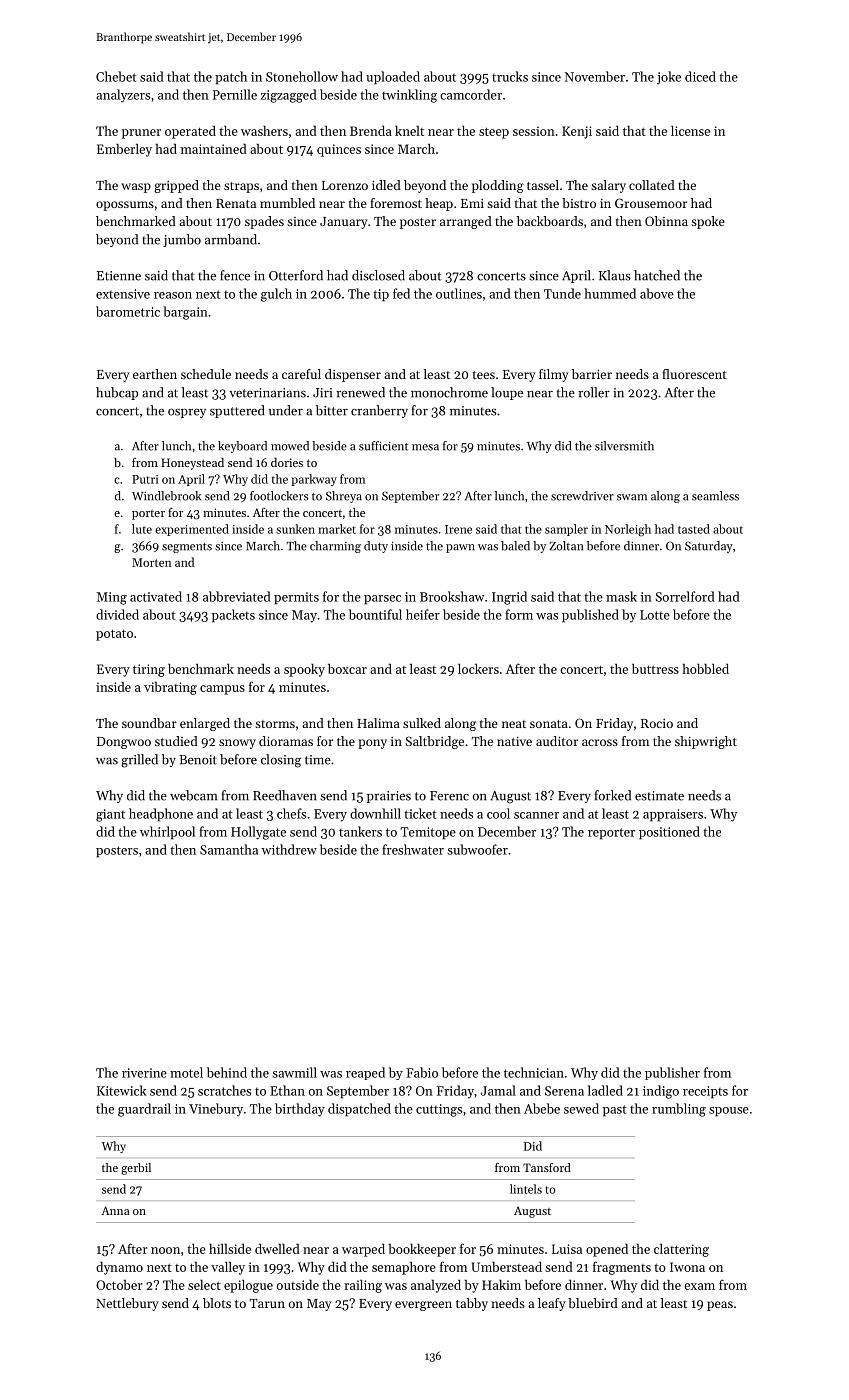  What do you see at coordinates (294, 1072) in the page?
I see `sawmill` at bounding box center [294, 1072].
